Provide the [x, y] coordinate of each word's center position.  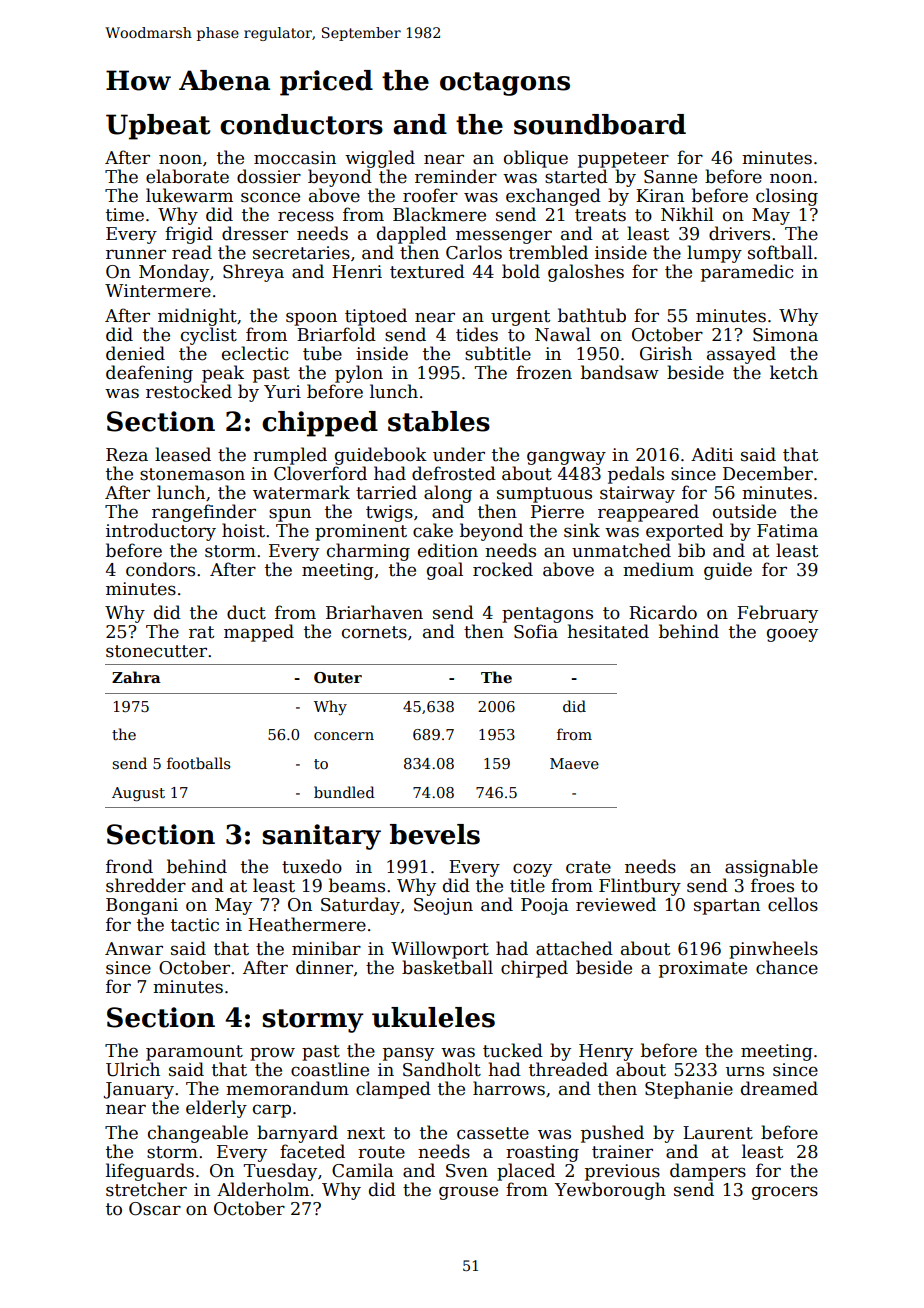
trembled [548, 252]
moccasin [295, 158]
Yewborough [610, 1191]
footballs [198, 763]
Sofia [536, 631]
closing [787, 197]
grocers [785, 1193]
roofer [430, 195]
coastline [330, 1069]
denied [135, 353]
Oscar [155, 1209]
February [777, 614]
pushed [612, 1134]
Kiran [660, 196]
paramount [194, 1053]
